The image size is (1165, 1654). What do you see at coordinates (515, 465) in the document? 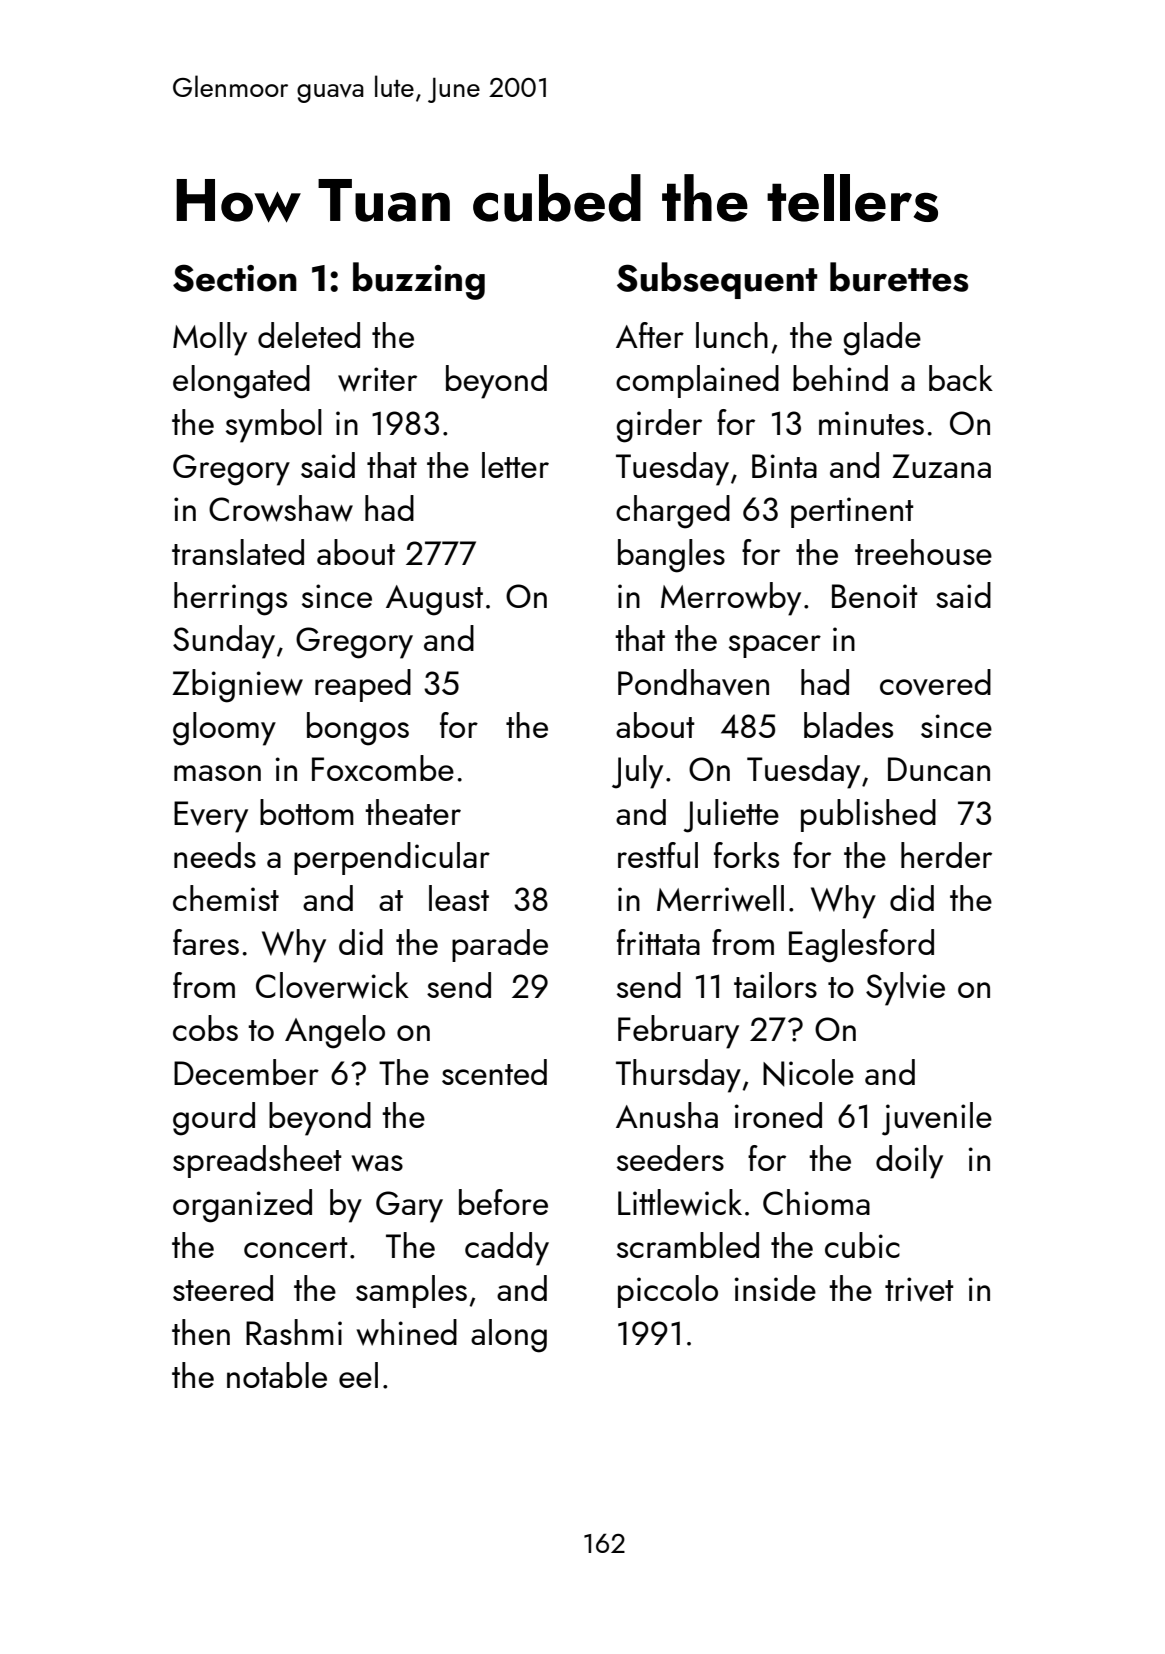
I see `letter` at bounding box center [515, 465].
